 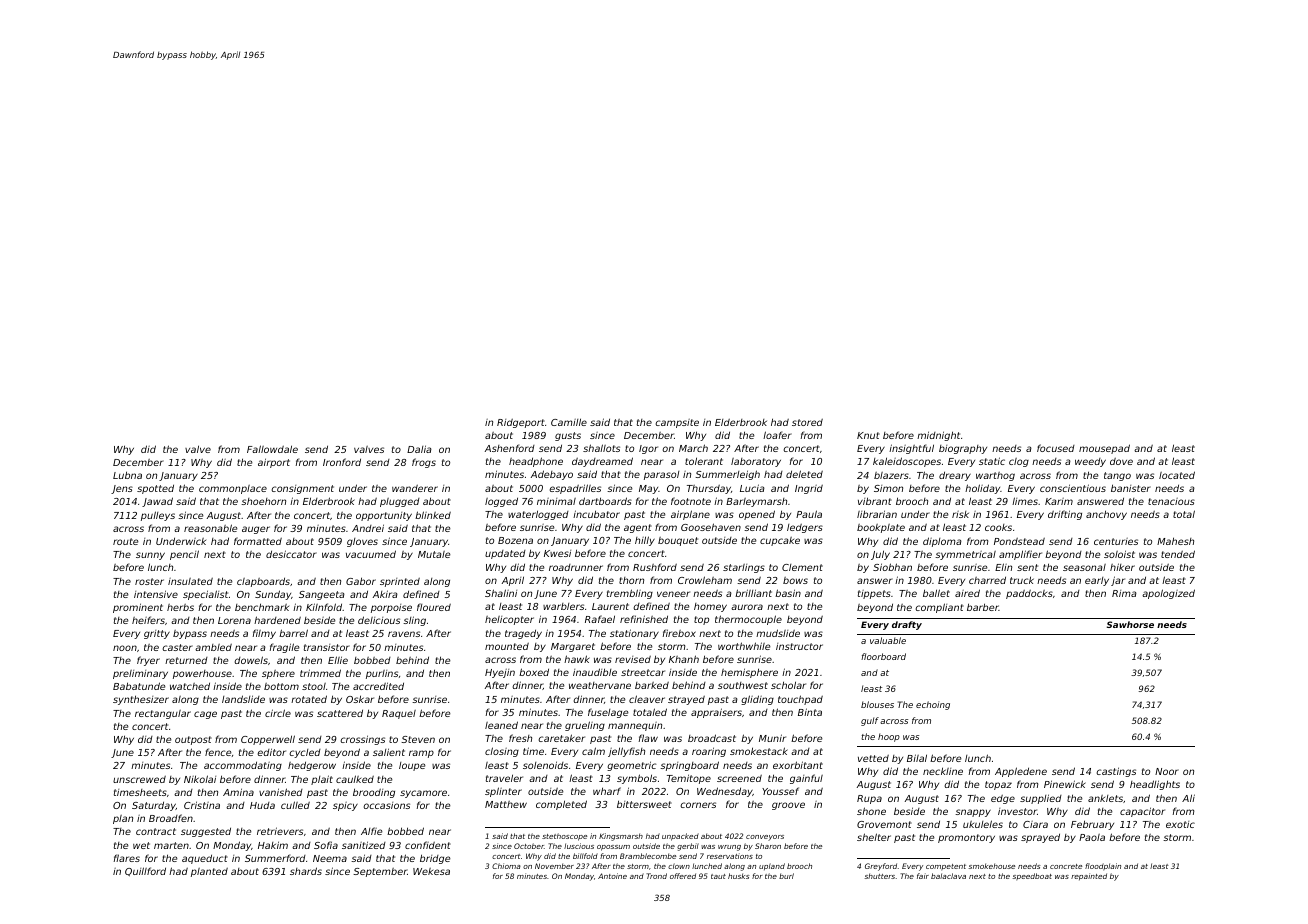 What do you see at coordinates (1175, 541) in the document?
I see `Mahesh` at bounding box center [1175, 541].
